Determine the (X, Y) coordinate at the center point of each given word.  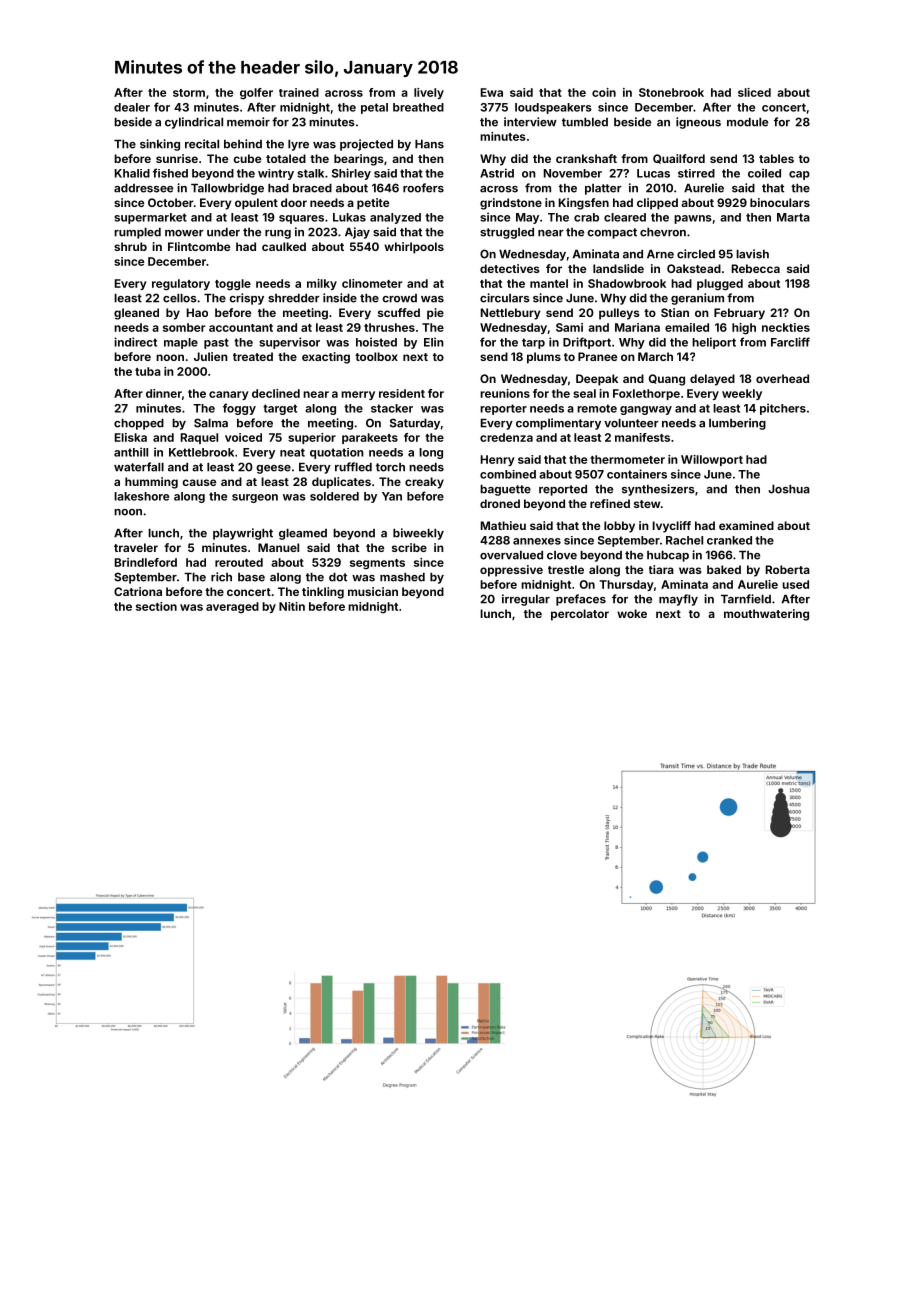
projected (366, 145)
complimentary (558, 424)
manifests (642, 437)
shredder (294, 298)
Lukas (349, 217)
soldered (334, 496)
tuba (148, 371)
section (156, 606)
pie (435, 314)
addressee (143, 188)
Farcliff (790, 342)
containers (637, 474)
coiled (764, 173)
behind (243, 144)
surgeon (255, 498)
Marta (793, 217)
